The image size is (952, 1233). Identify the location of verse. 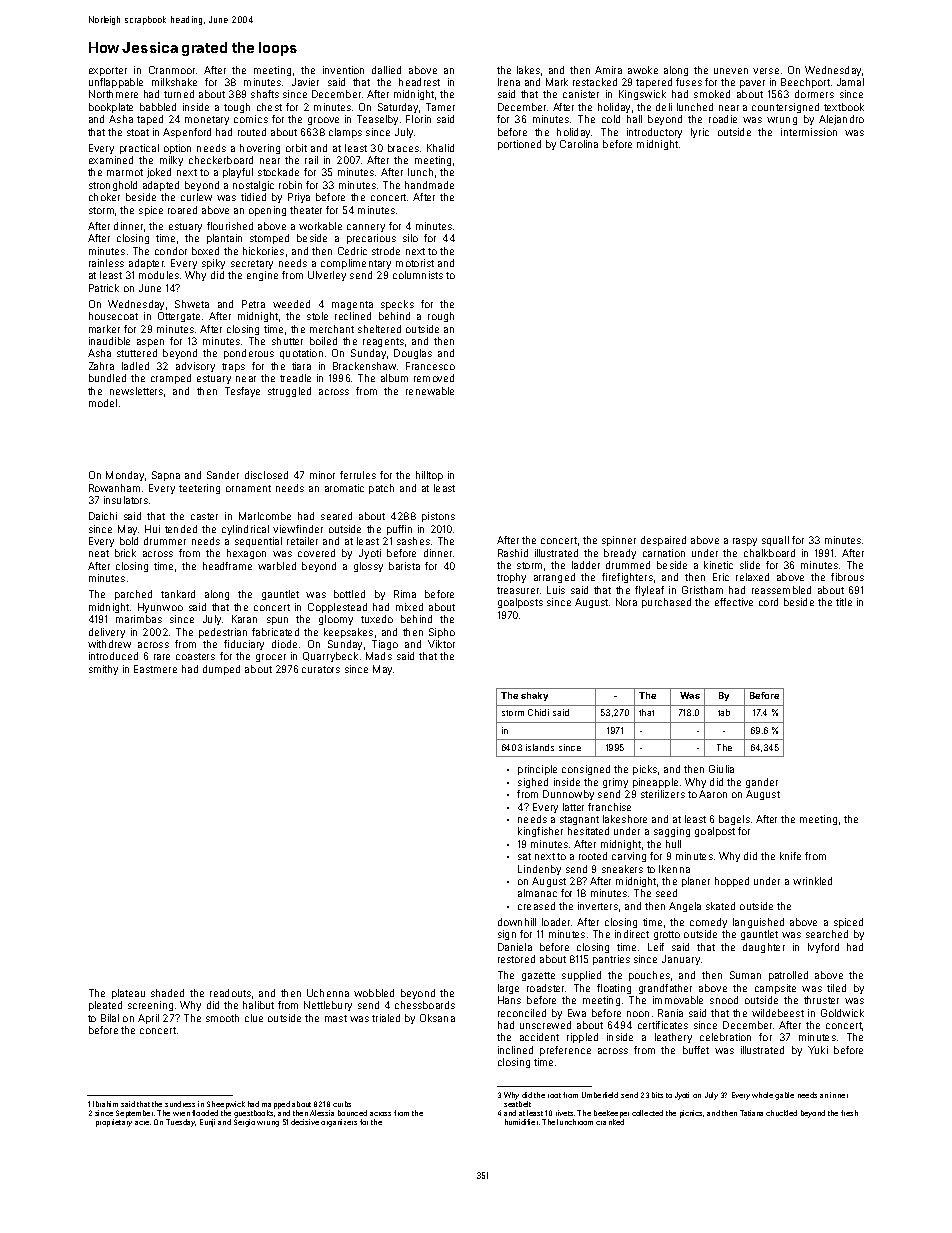
(766, 71).
